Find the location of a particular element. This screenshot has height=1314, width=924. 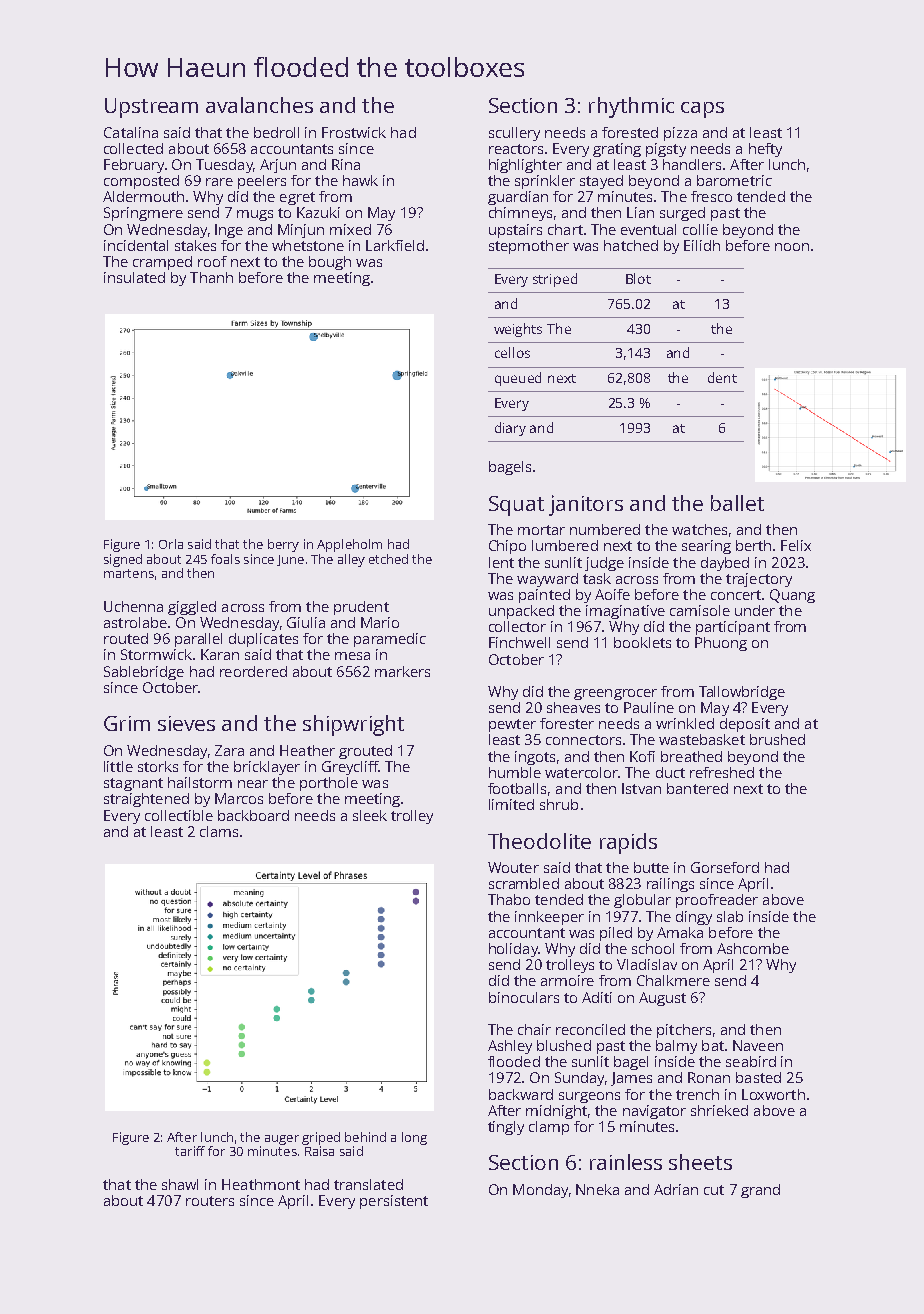

grand is located at coordinates (760, 1191).
